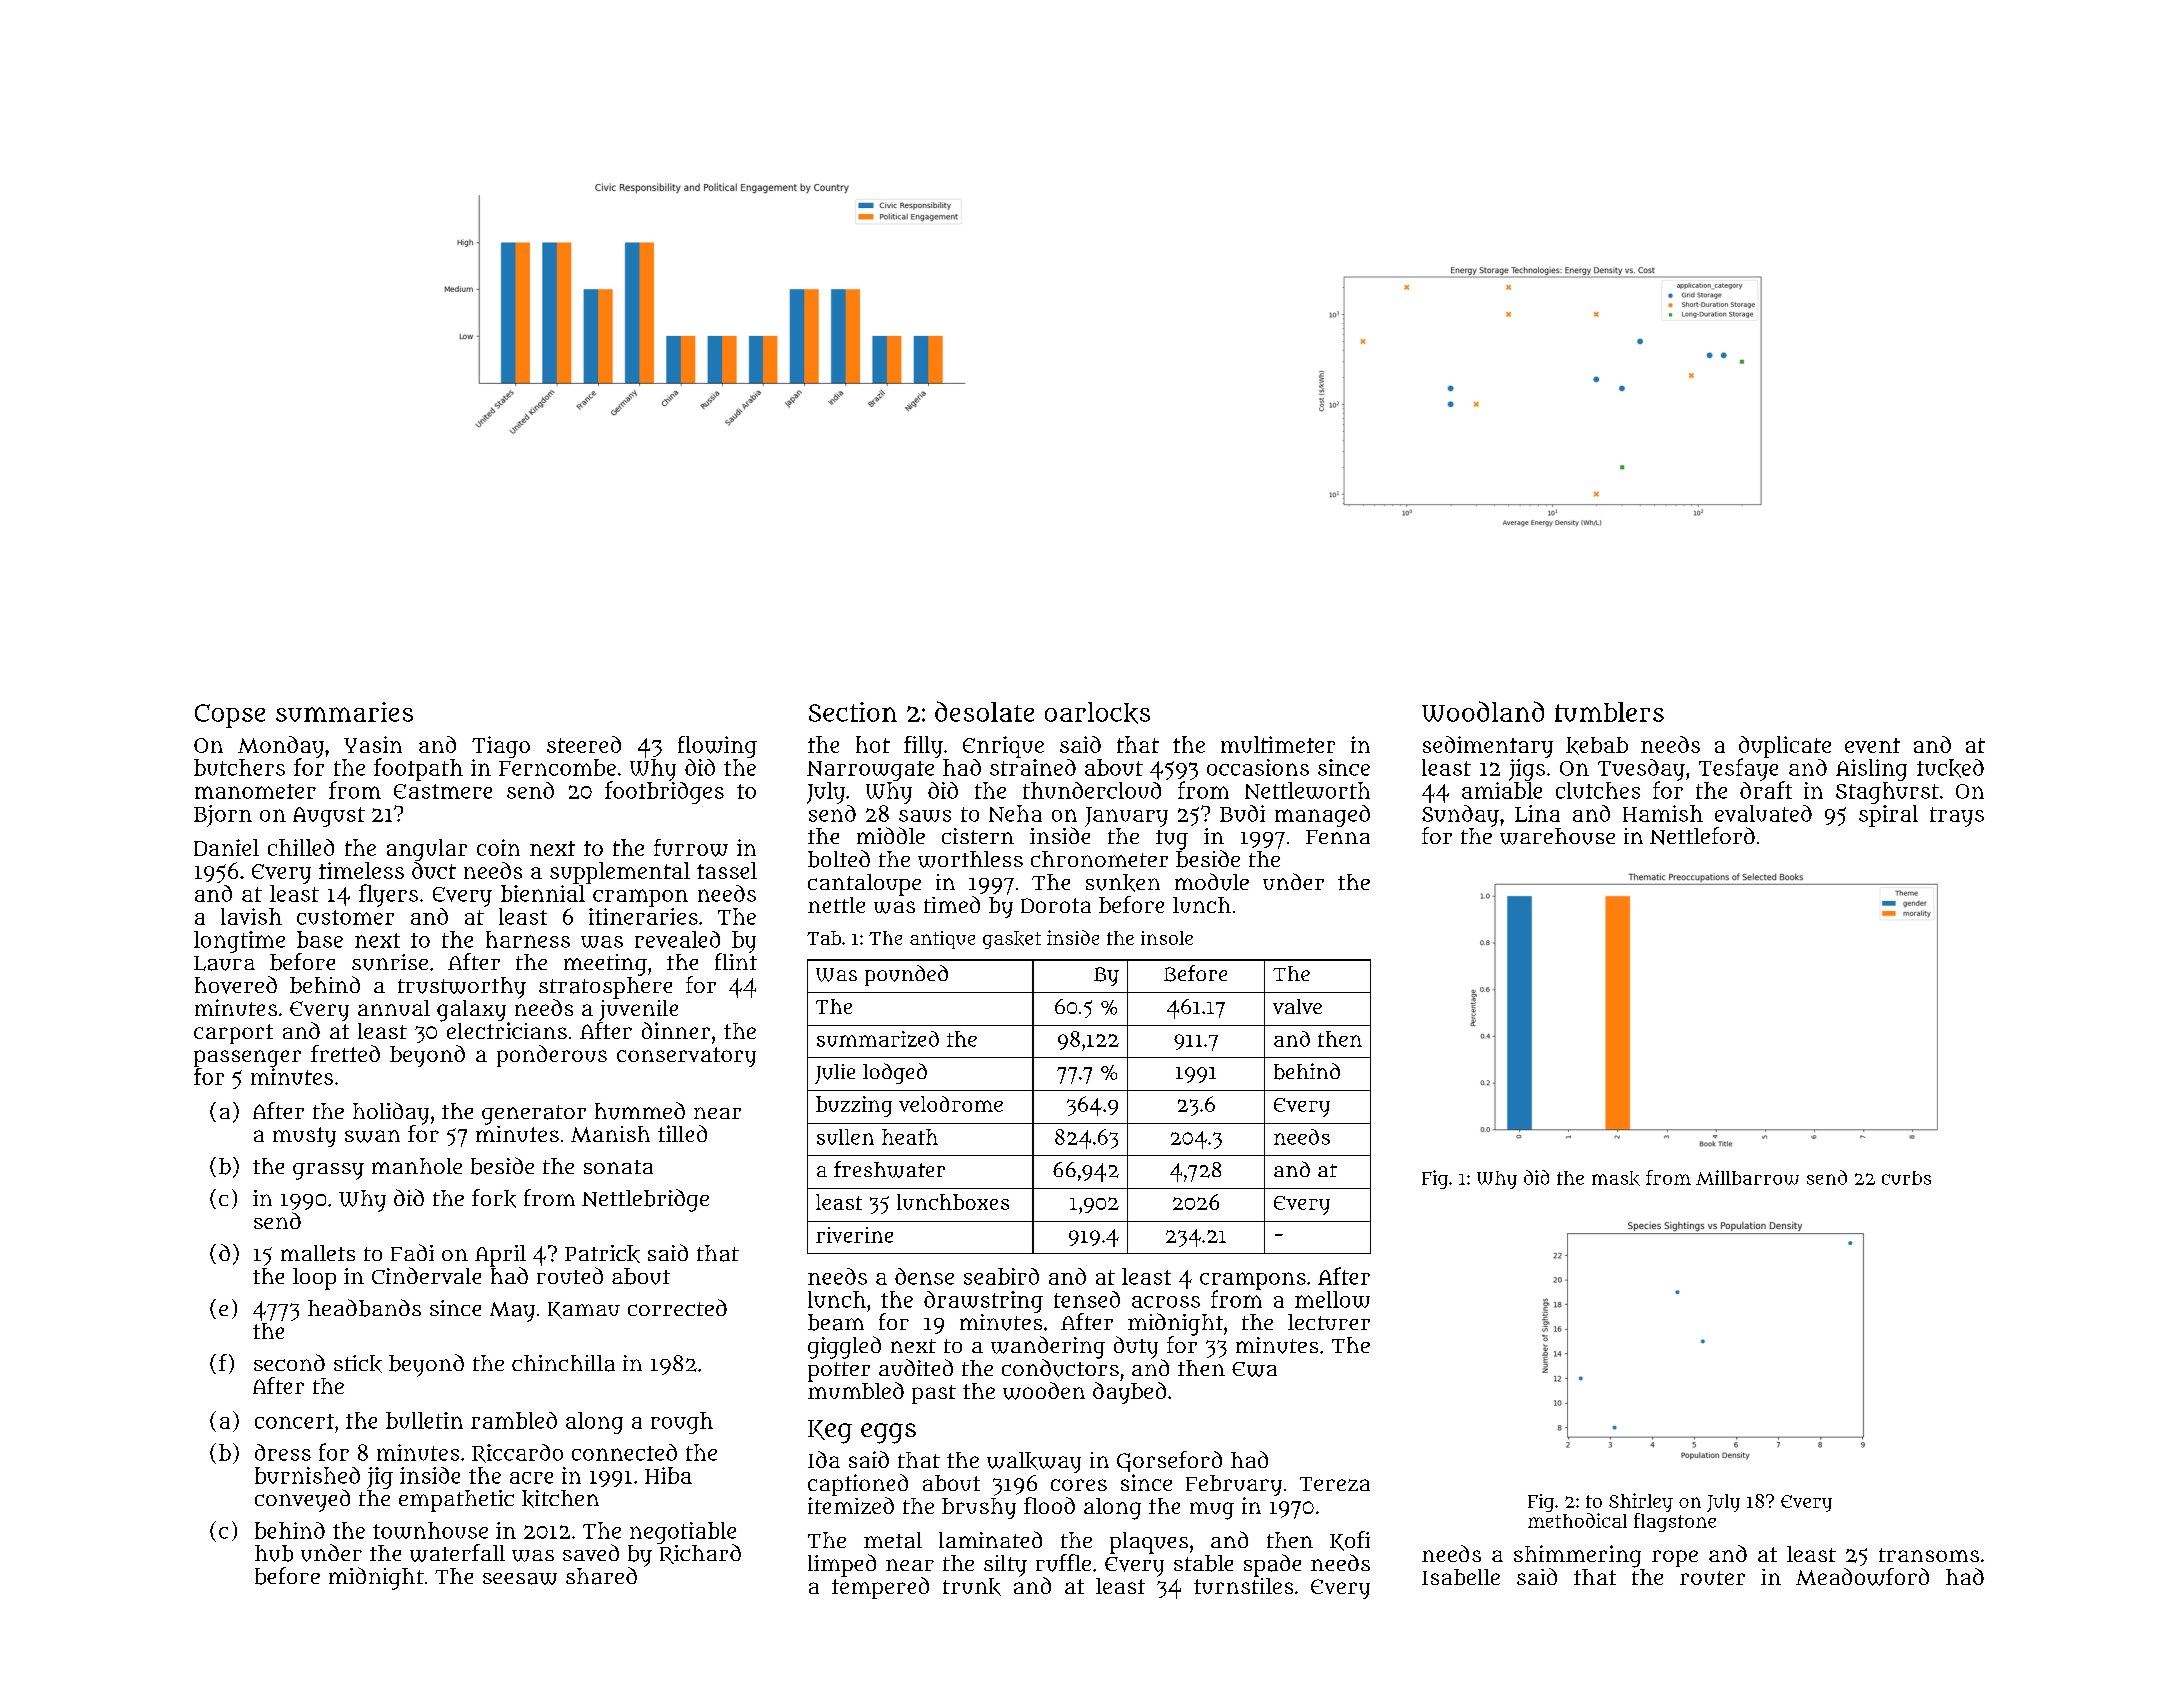  What do you see at coordinates (951, 1104) in the screenshot?
I see `velodrome` at bounding box center [951, 1104].
